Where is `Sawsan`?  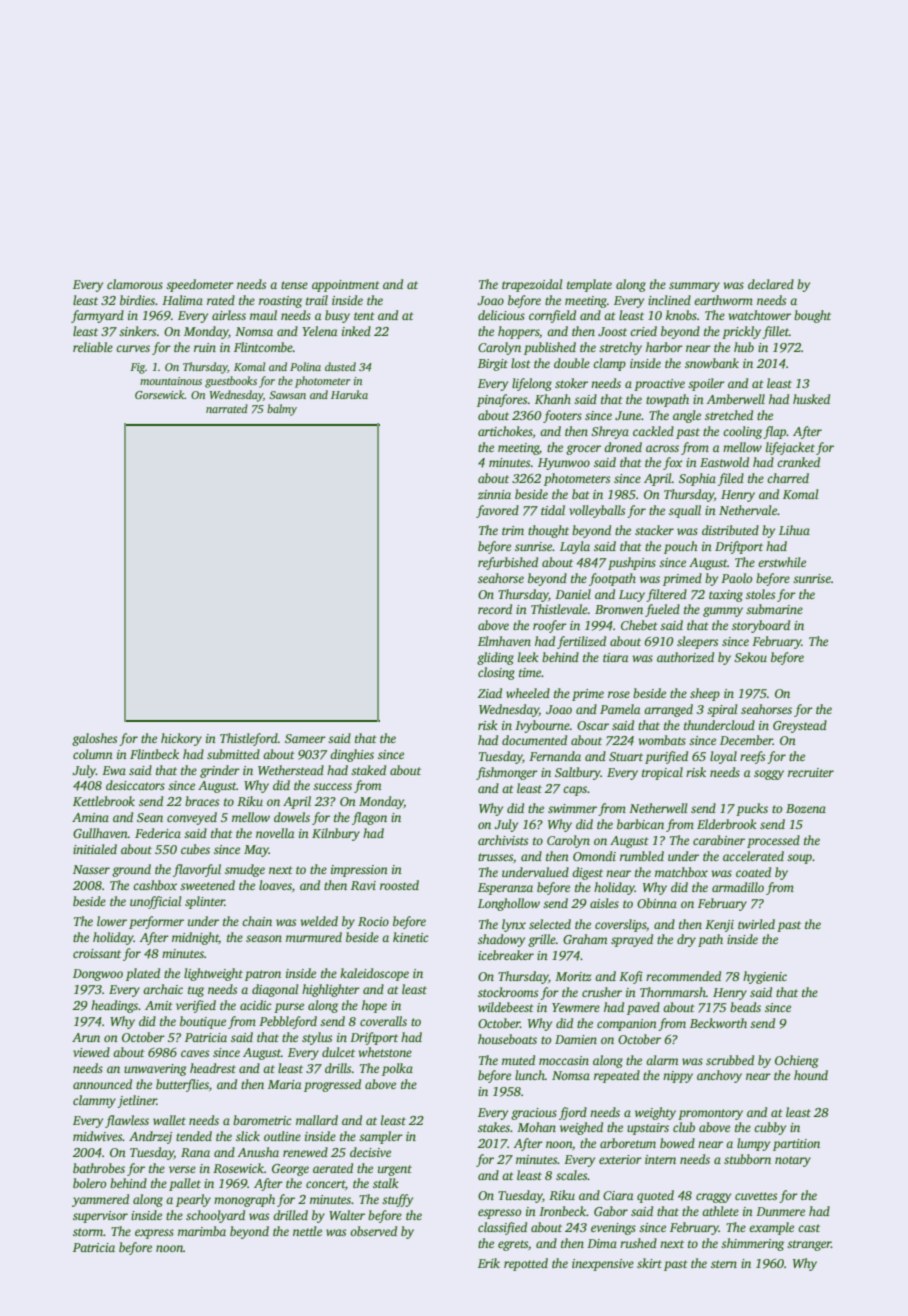 Sawsan is located at coordinates (287, 395).
